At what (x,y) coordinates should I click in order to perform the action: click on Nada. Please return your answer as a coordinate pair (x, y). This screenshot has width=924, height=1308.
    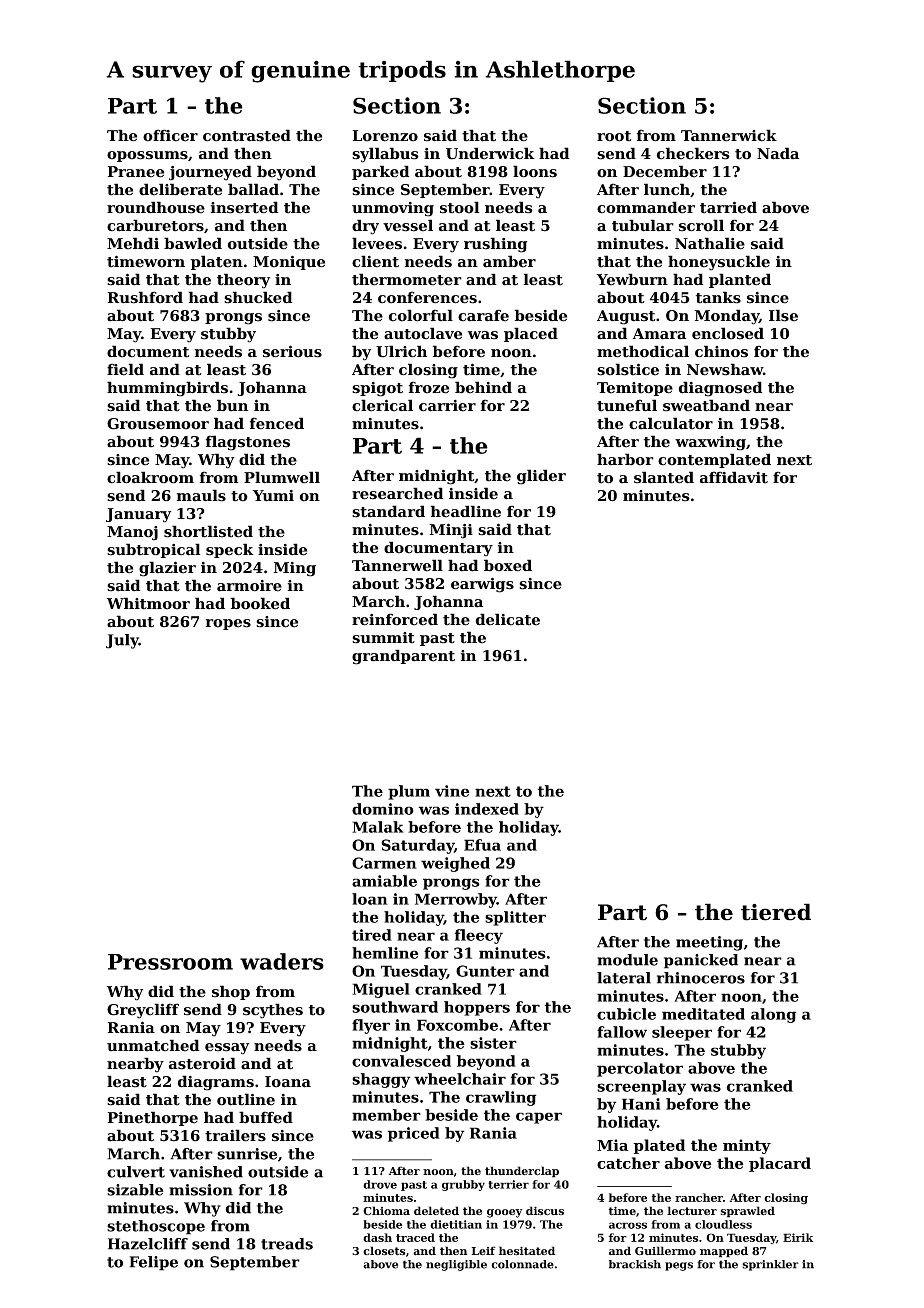
    Looking at the image, I should click on (778, 153).
